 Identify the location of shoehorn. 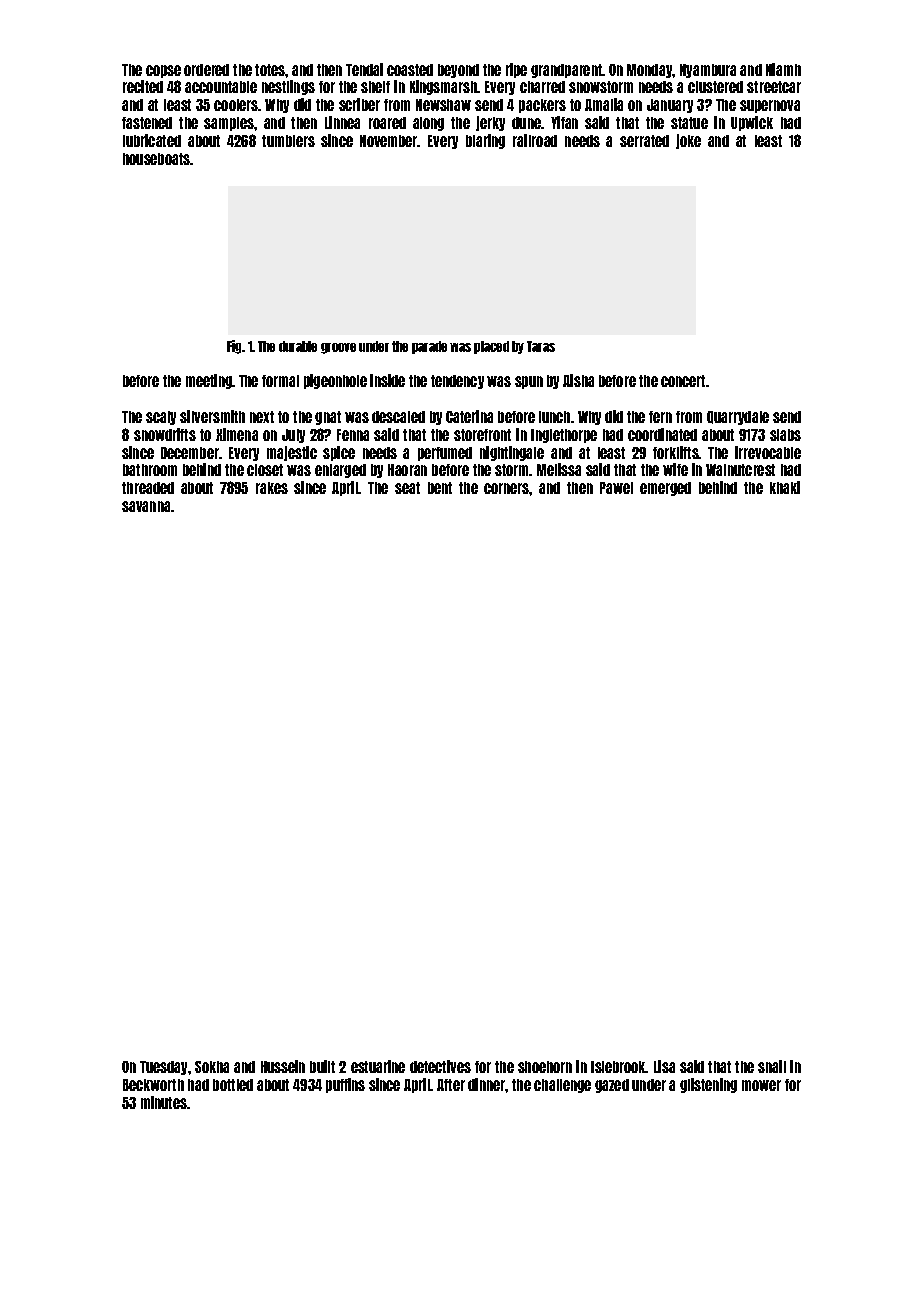
(545, 1067).
